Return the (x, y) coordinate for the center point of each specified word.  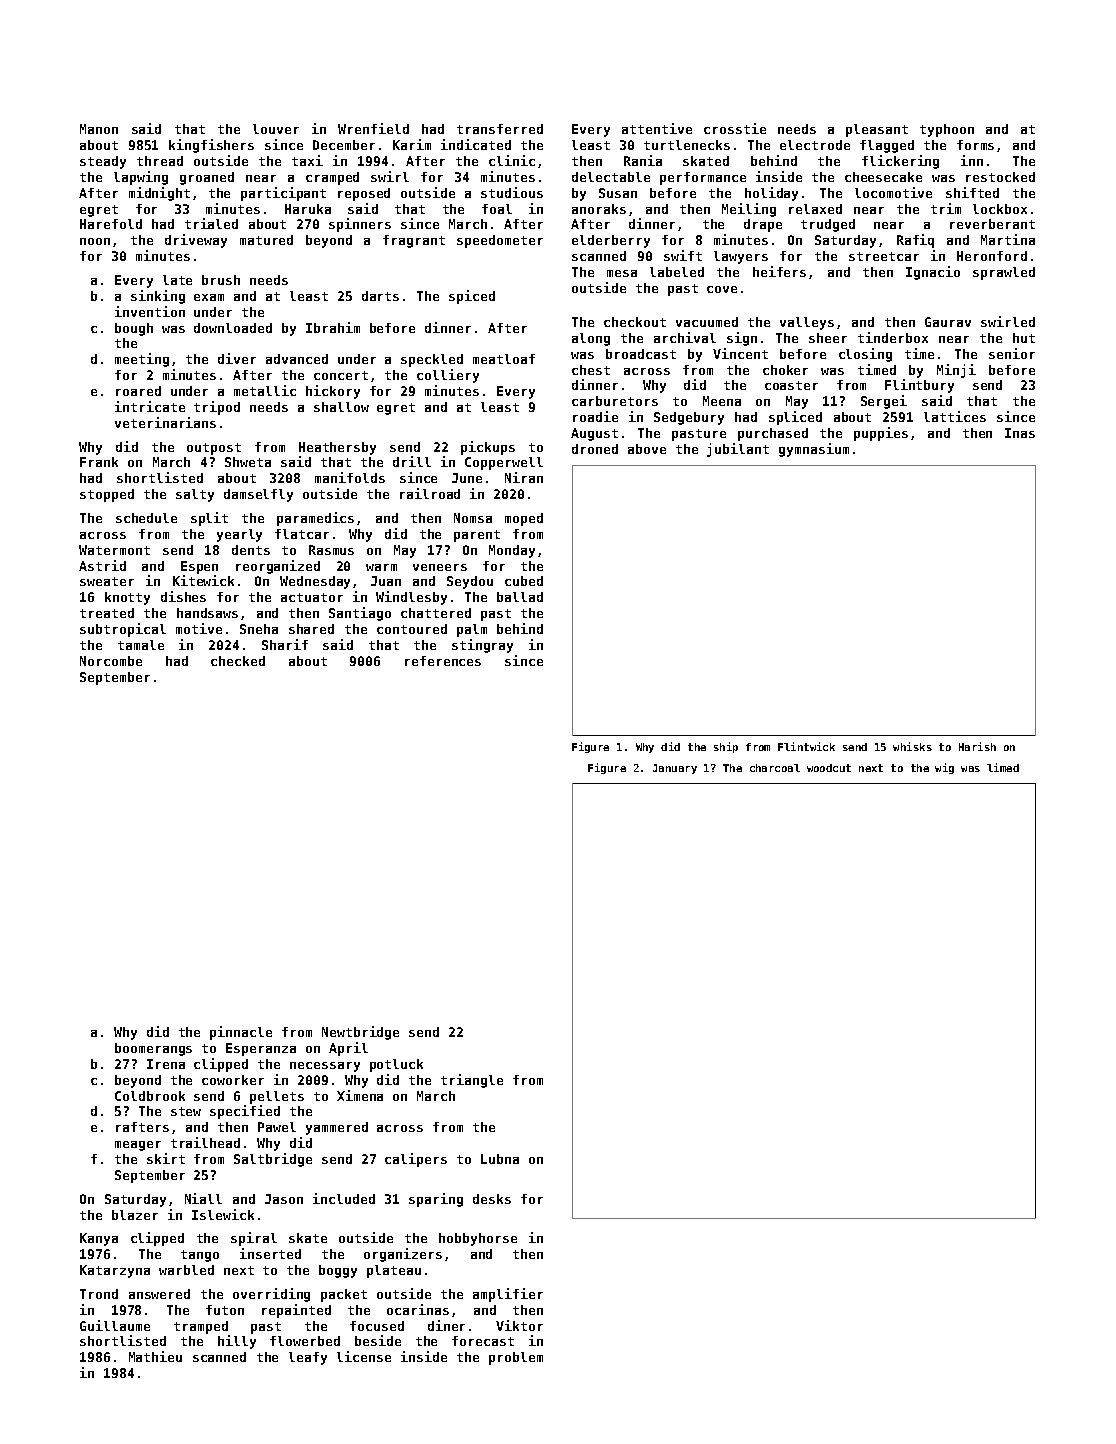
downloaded (233, 328)
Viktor (519, 1325)
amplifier (508, 1295)
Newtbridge (360, 1033)
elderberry (611, 241)
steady (103, 162)
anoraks (599, 209)
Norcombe (111, 661)
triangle (472, 1081)
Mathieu (155, 1356)
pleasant (877, 130)
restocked (1000, 177)
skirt (166, 1158)
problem (516, 1358)
